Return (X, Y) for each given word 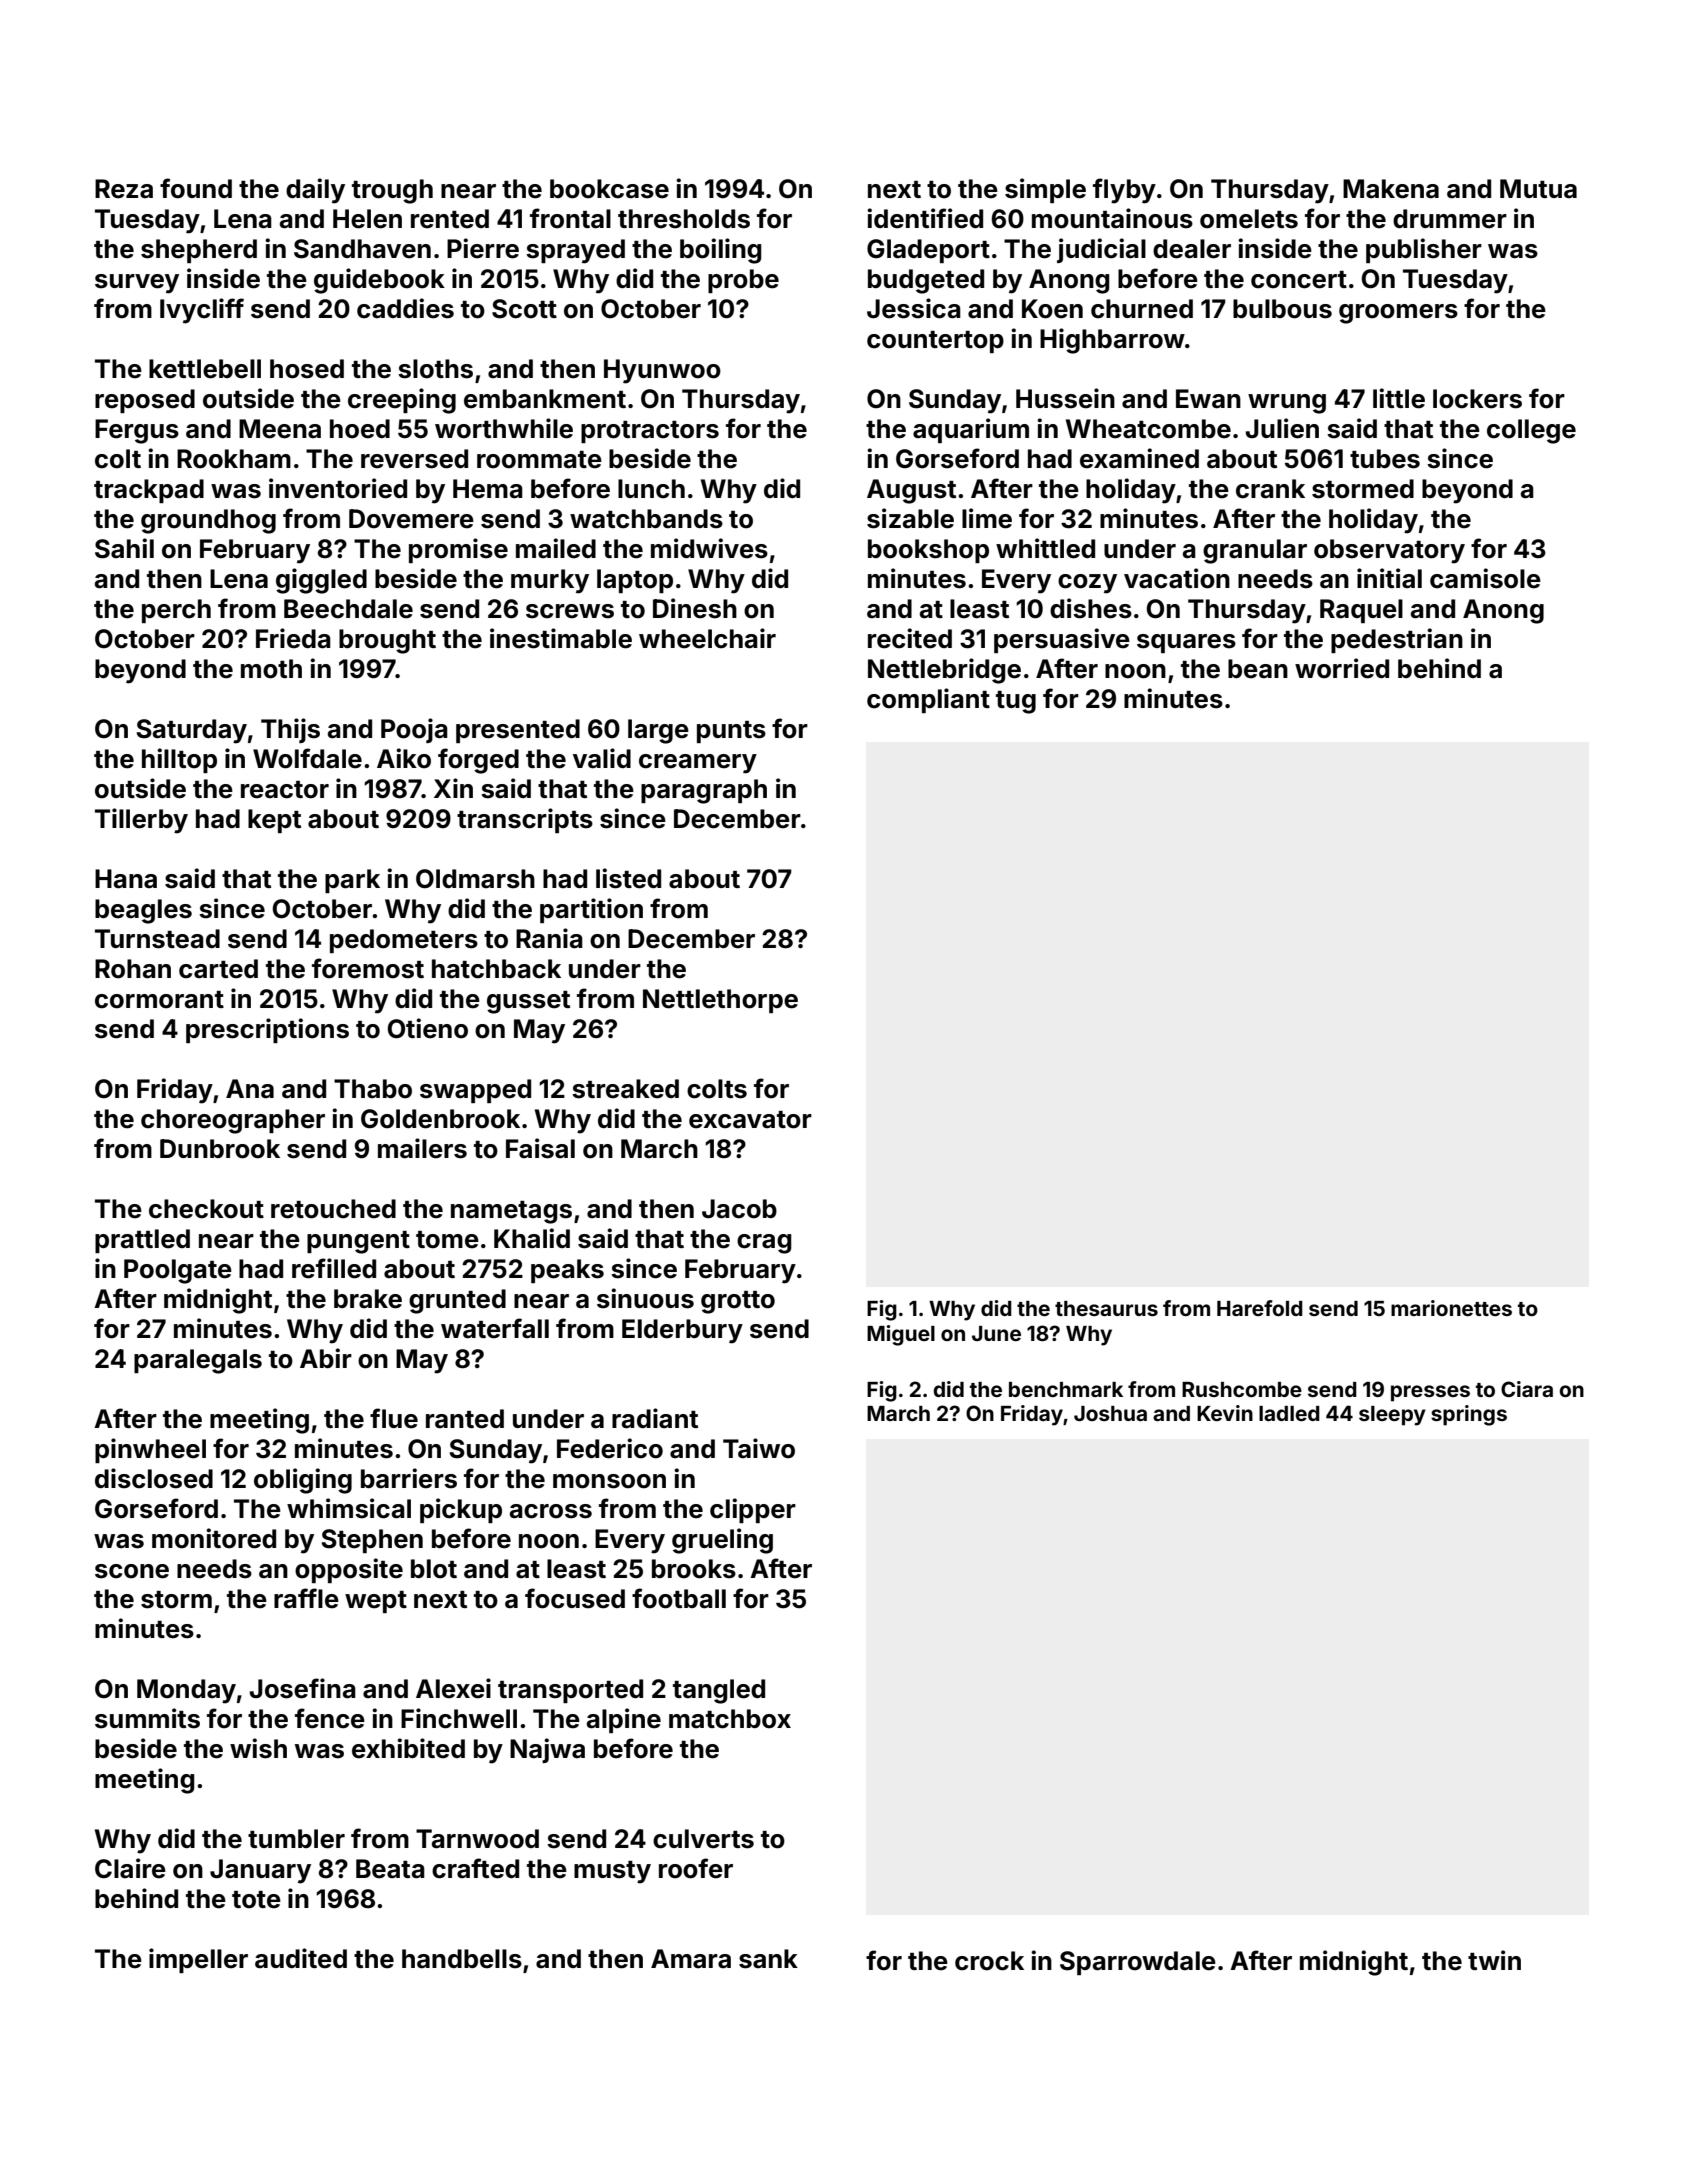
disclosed (154, 1478)
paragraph (704, 791)
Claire (130, 1868)
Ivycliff (202, 311)
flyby (1124, 191)
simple (1045, 190)
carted (218, 969)
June (996, 1333)
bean (1258, 669)
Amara (691, 1959)
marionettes (1451, 1308)
